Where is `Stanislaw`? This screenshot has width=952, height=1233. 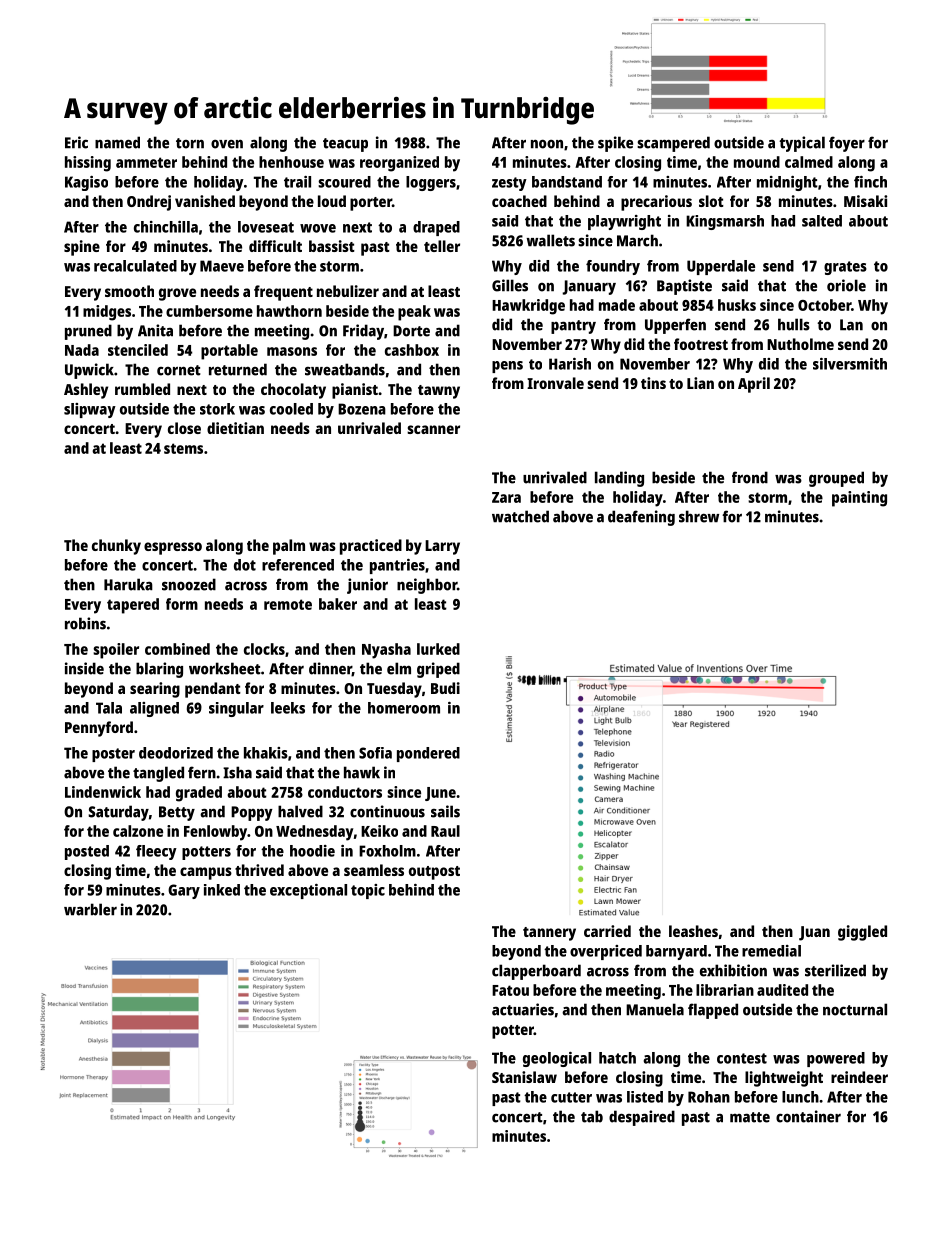 Stanislaw is located at coordinates (524, 1077).
